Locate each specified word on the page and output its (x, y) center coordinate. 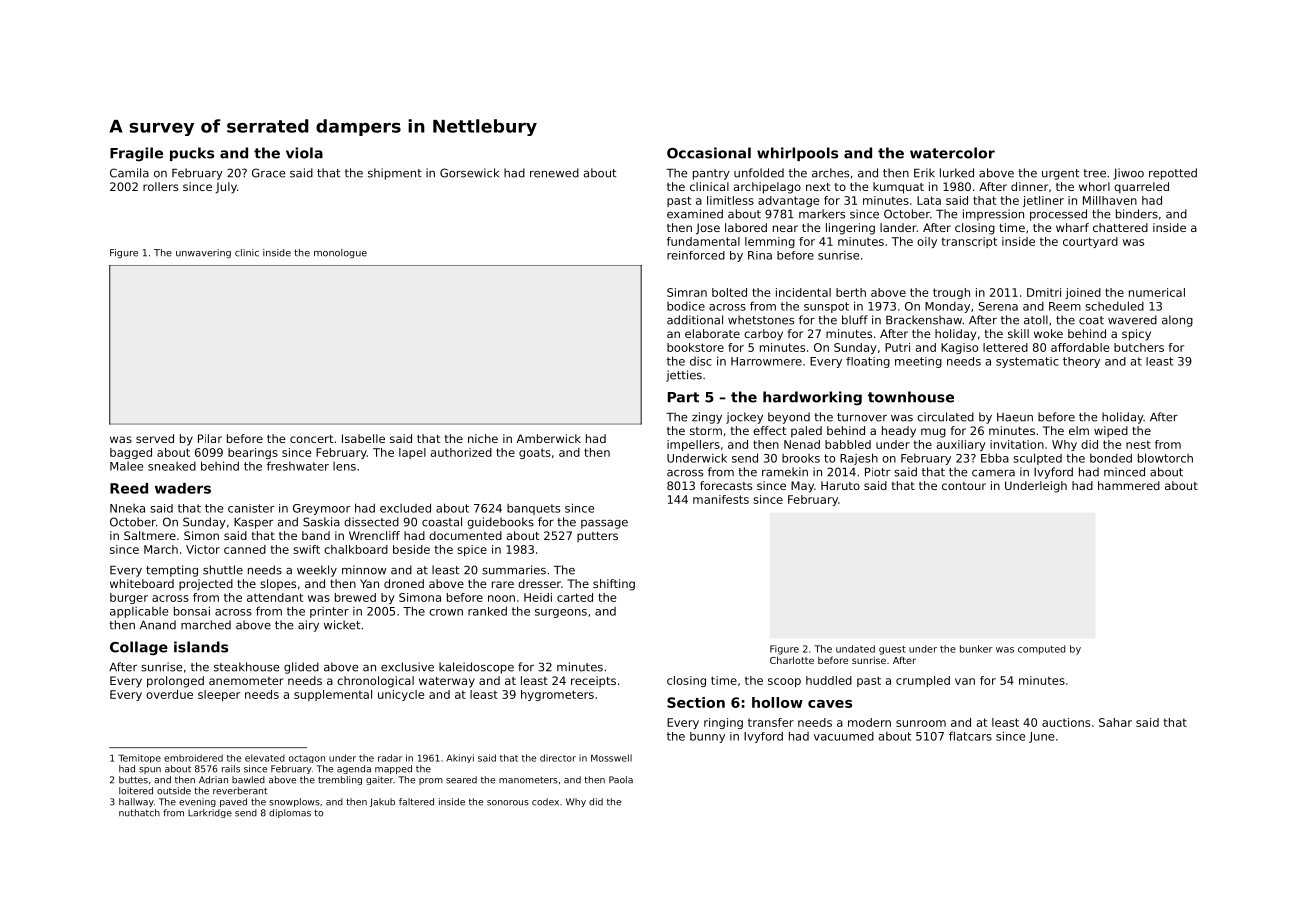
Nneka (127, 508)
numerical (1157, 292)
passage (604, 524)
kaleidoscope (476, 668)
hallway (136, 802)
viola (304, 153)
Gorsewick (469, 173)
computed (1042, 650)
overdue (169, 694)
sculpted (1037, 459)
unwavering (203, 253)
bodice (686, 306)
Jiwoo (1128, 174)
